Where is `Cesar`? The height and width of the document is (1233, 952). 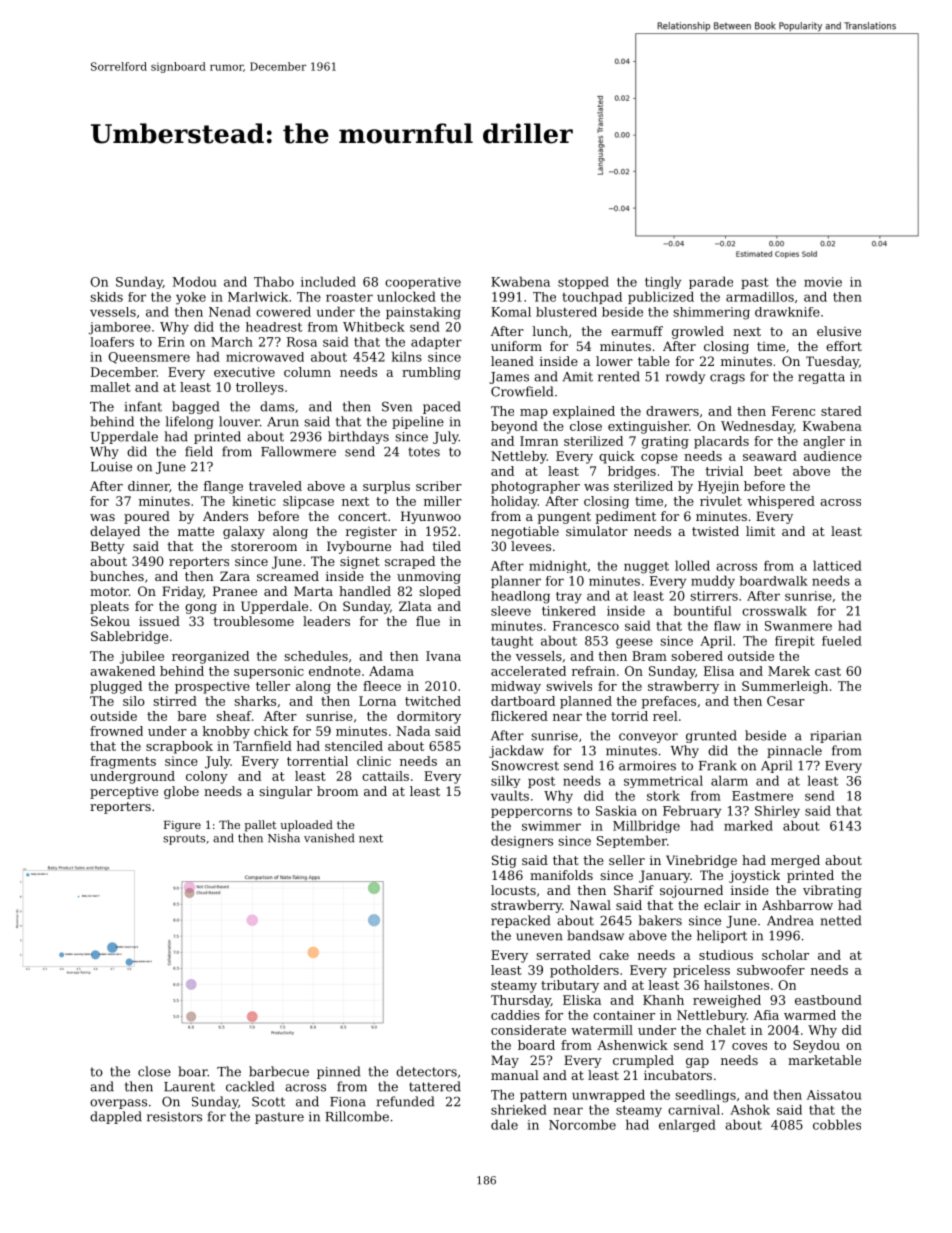 Cesar is located at coordinates (786, 701).
